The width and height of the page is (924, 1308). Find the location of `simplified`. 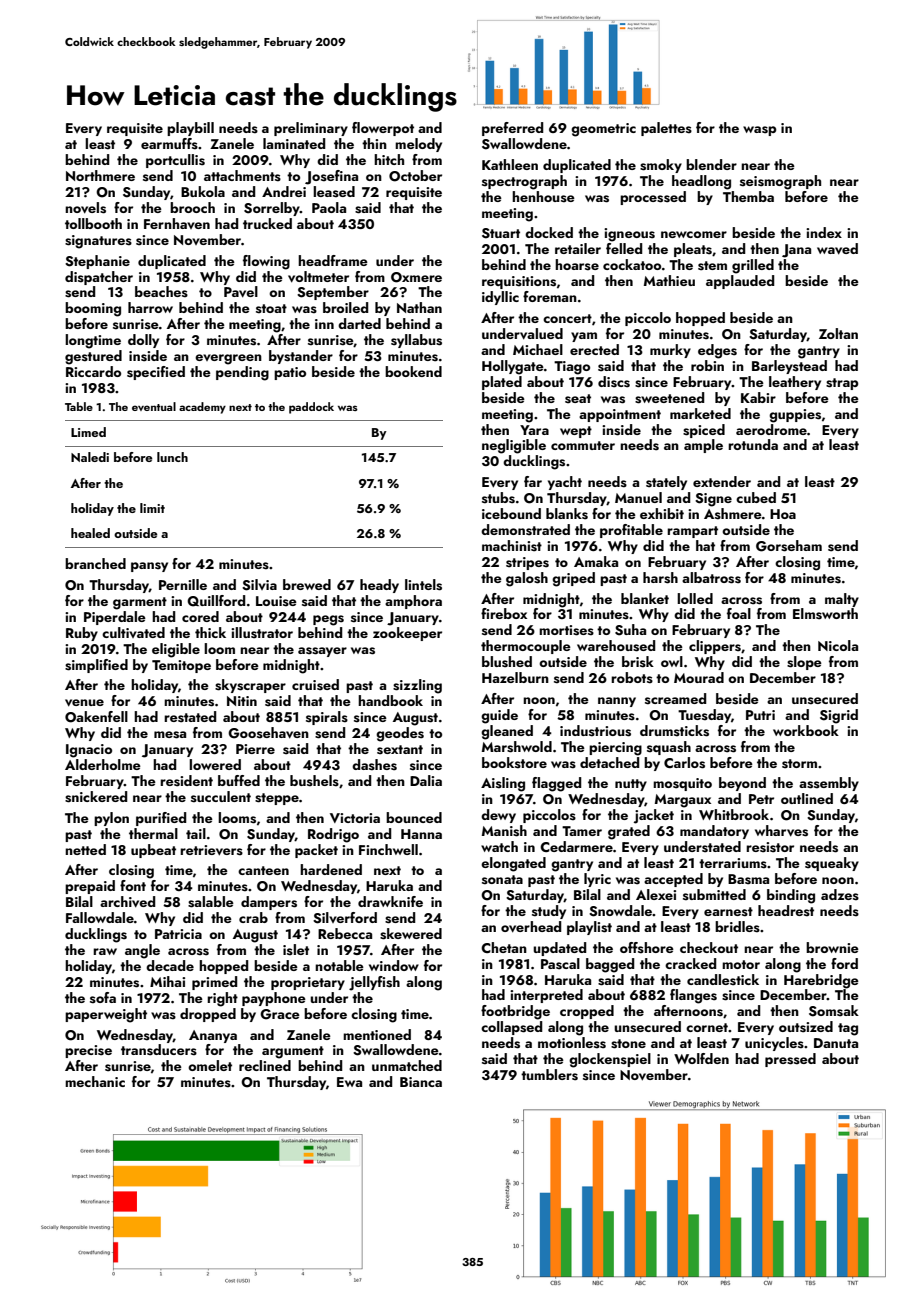

simplified is located at coordinates (96, 666).
